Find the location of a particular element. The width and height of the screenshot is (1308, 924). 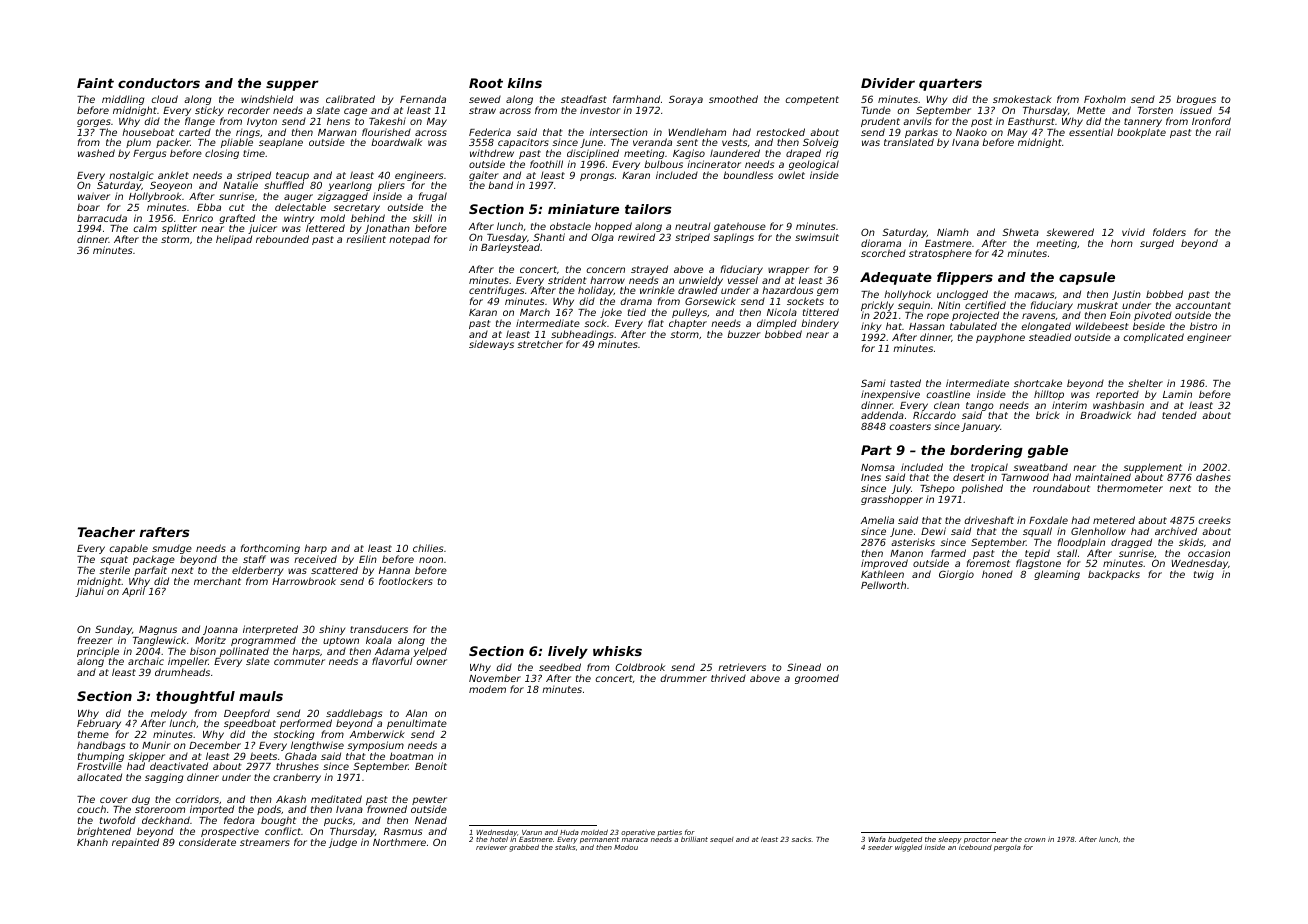

brightened is located at coordinates (104, 832).
